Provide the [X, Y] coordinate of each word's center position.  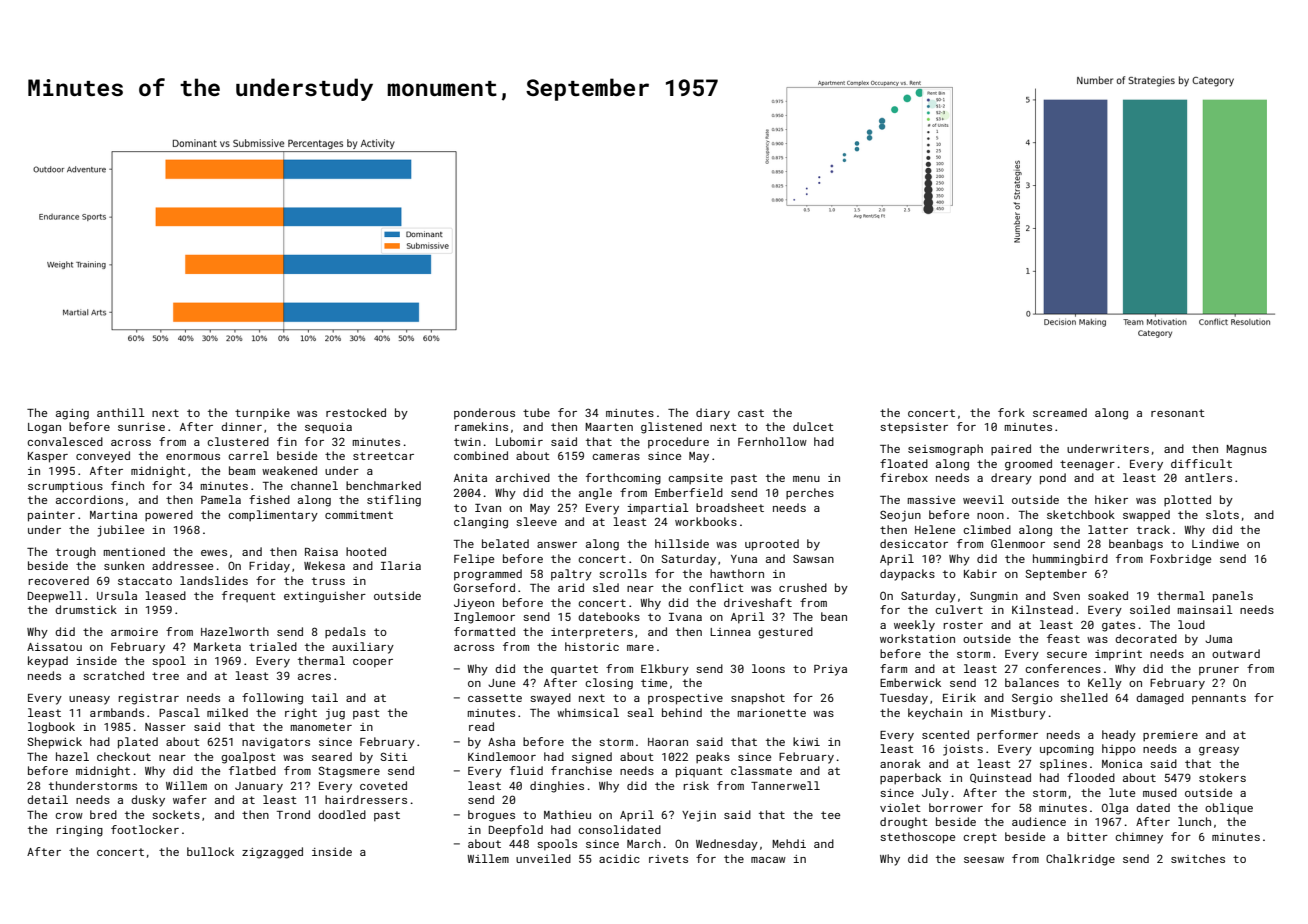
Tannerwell [785, 785]
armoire [134, 632]
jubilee [121, 531]
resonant [1178, 413]
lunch [1194, 821]
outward [1236, 653]
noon [990, 516]
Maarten [609, 427]
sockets [176, 814]
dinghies [557, 787]
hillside [682, 543]
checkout [124, 756]
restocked [356, 412]
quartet [574, 670]
